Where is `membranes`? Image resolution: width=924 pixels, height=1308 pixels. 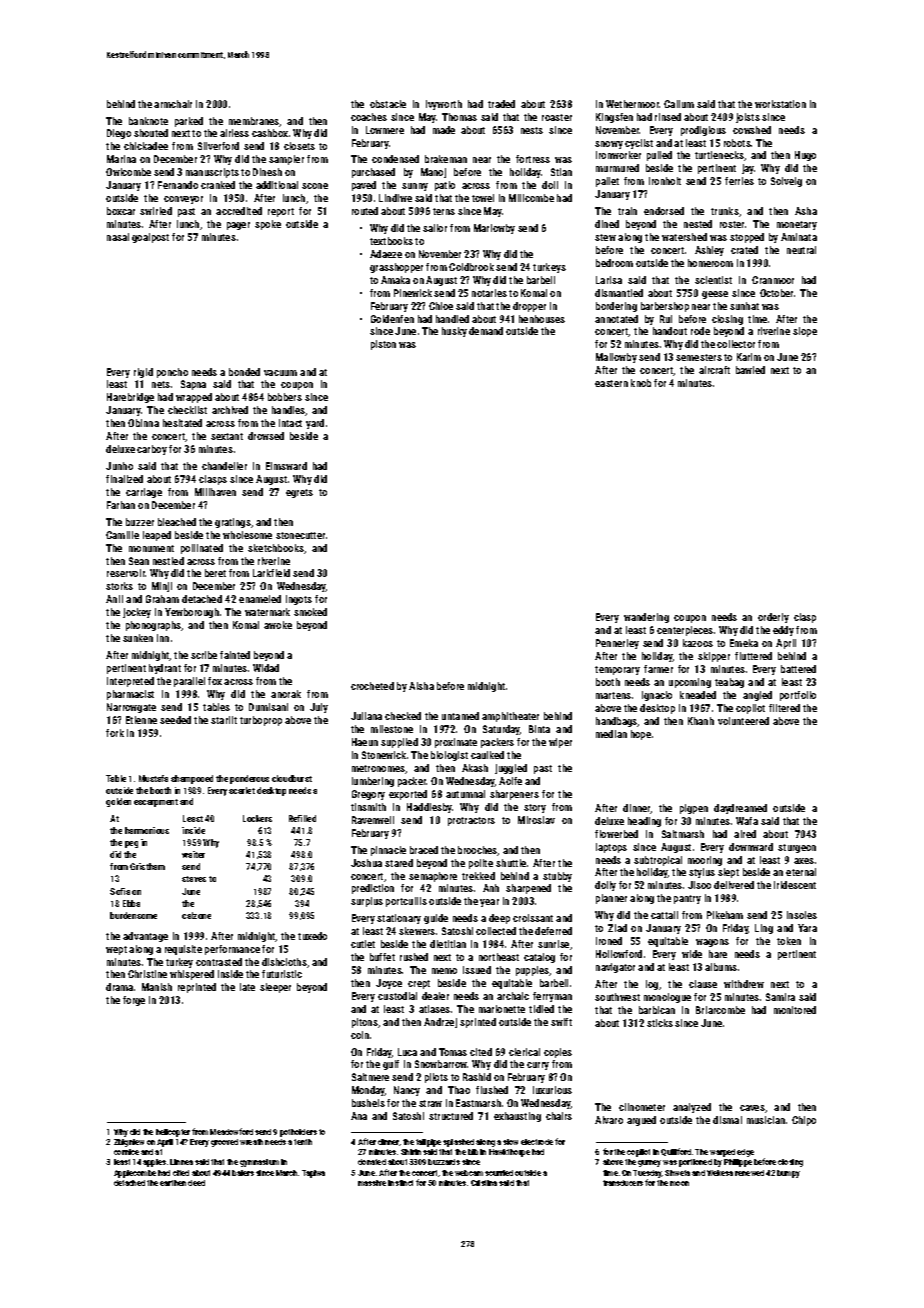
membranes is located at coordinates (254, 122).
